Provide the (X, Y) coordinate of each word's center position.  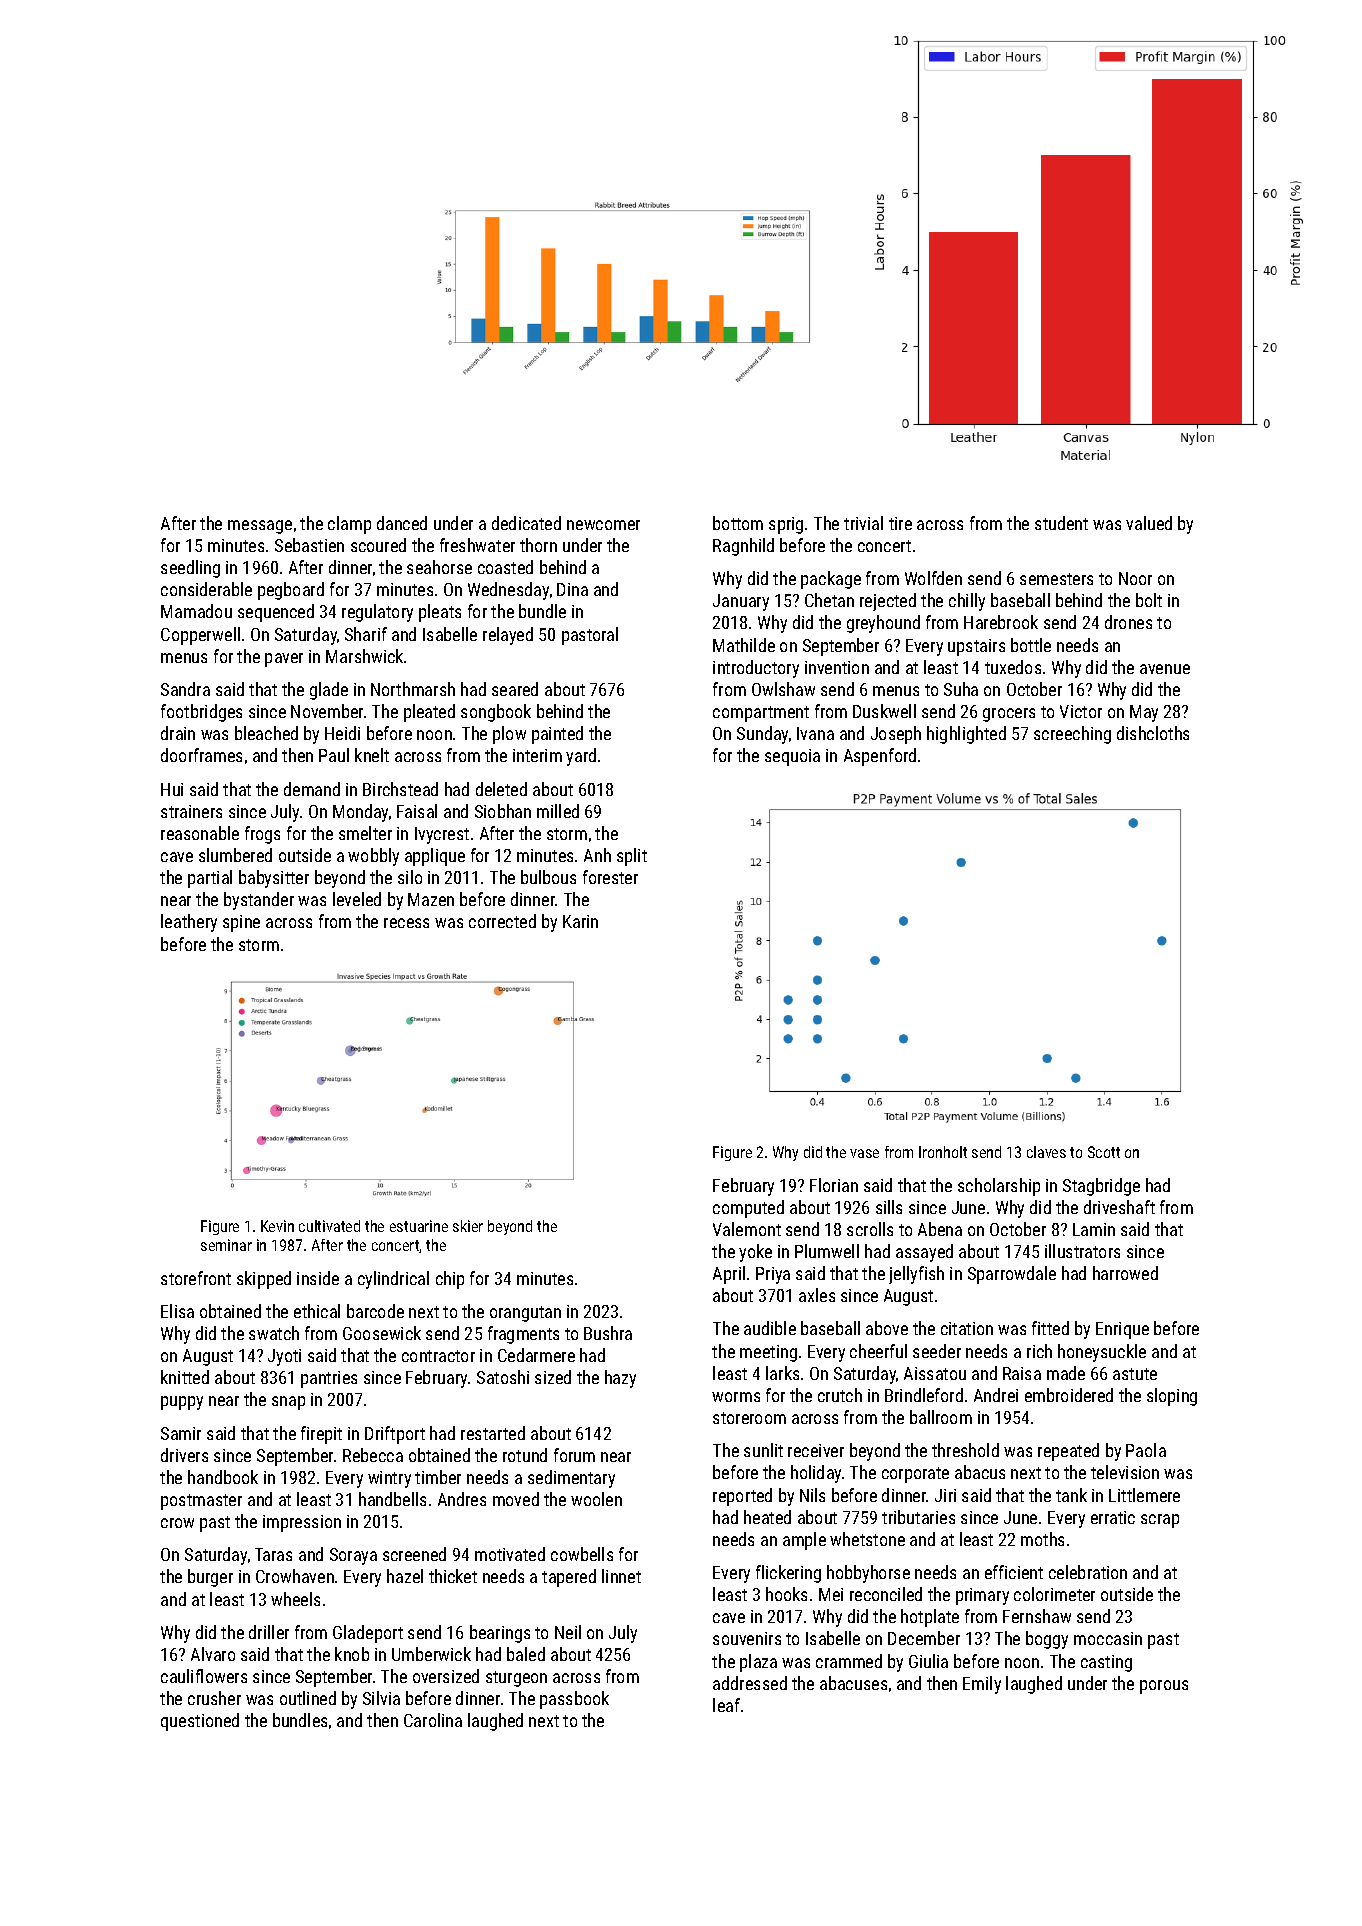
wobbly (373, 857)
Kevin (277, 1226)
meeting (768, 1353)
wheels (295, 1599)
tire (900, 523)
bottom (738, 523)
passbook (574, 1700)
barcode (375, 1311)
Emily (982, 1685)
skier (468, 1226)
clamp (349, 525)
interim (537, 755)
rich (1039, 1351)
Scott (1104, 1152)
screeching (1072, 735)
